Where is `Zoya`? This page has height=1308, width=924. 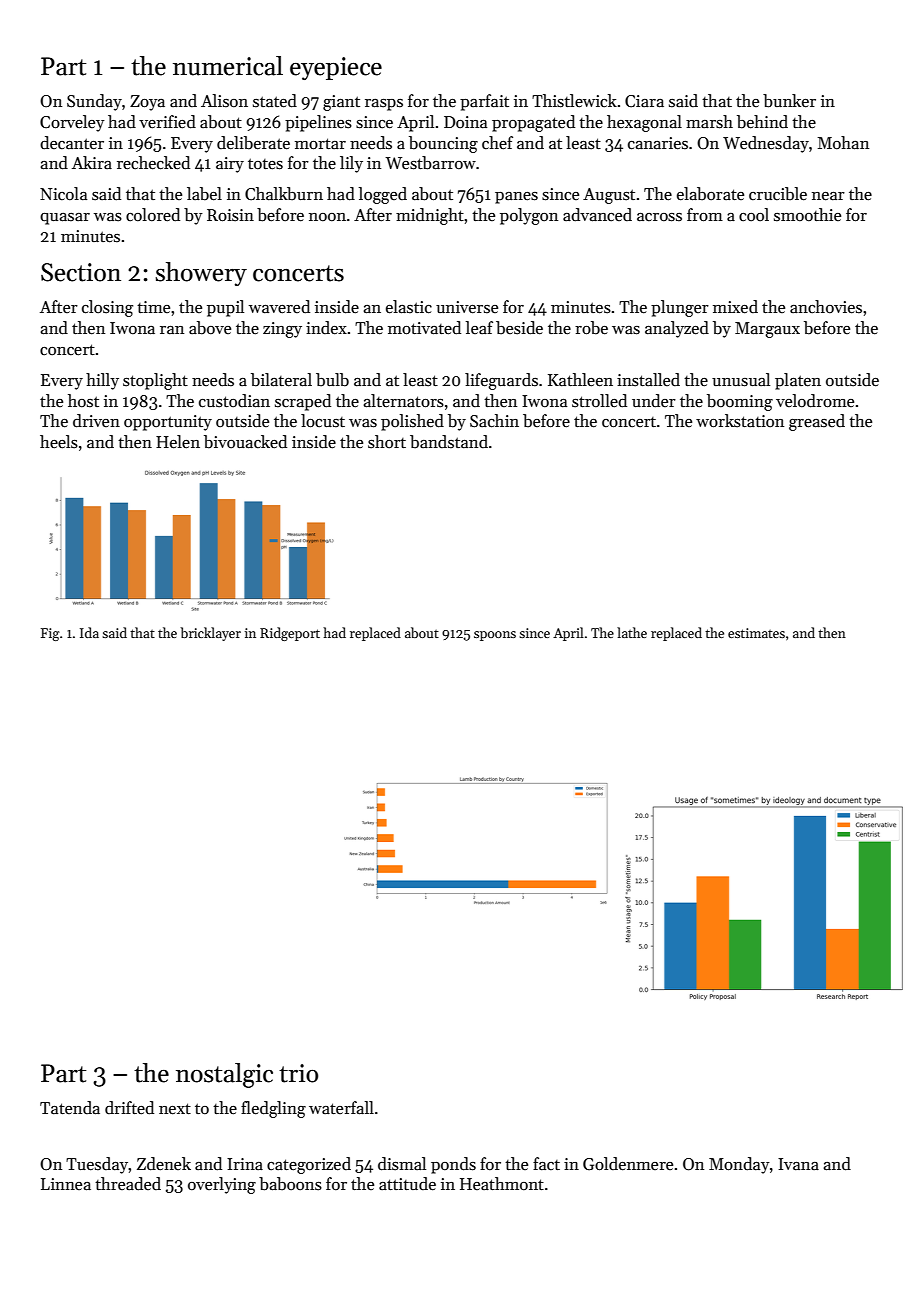 Zoya is located at coordinates (147, 103).
